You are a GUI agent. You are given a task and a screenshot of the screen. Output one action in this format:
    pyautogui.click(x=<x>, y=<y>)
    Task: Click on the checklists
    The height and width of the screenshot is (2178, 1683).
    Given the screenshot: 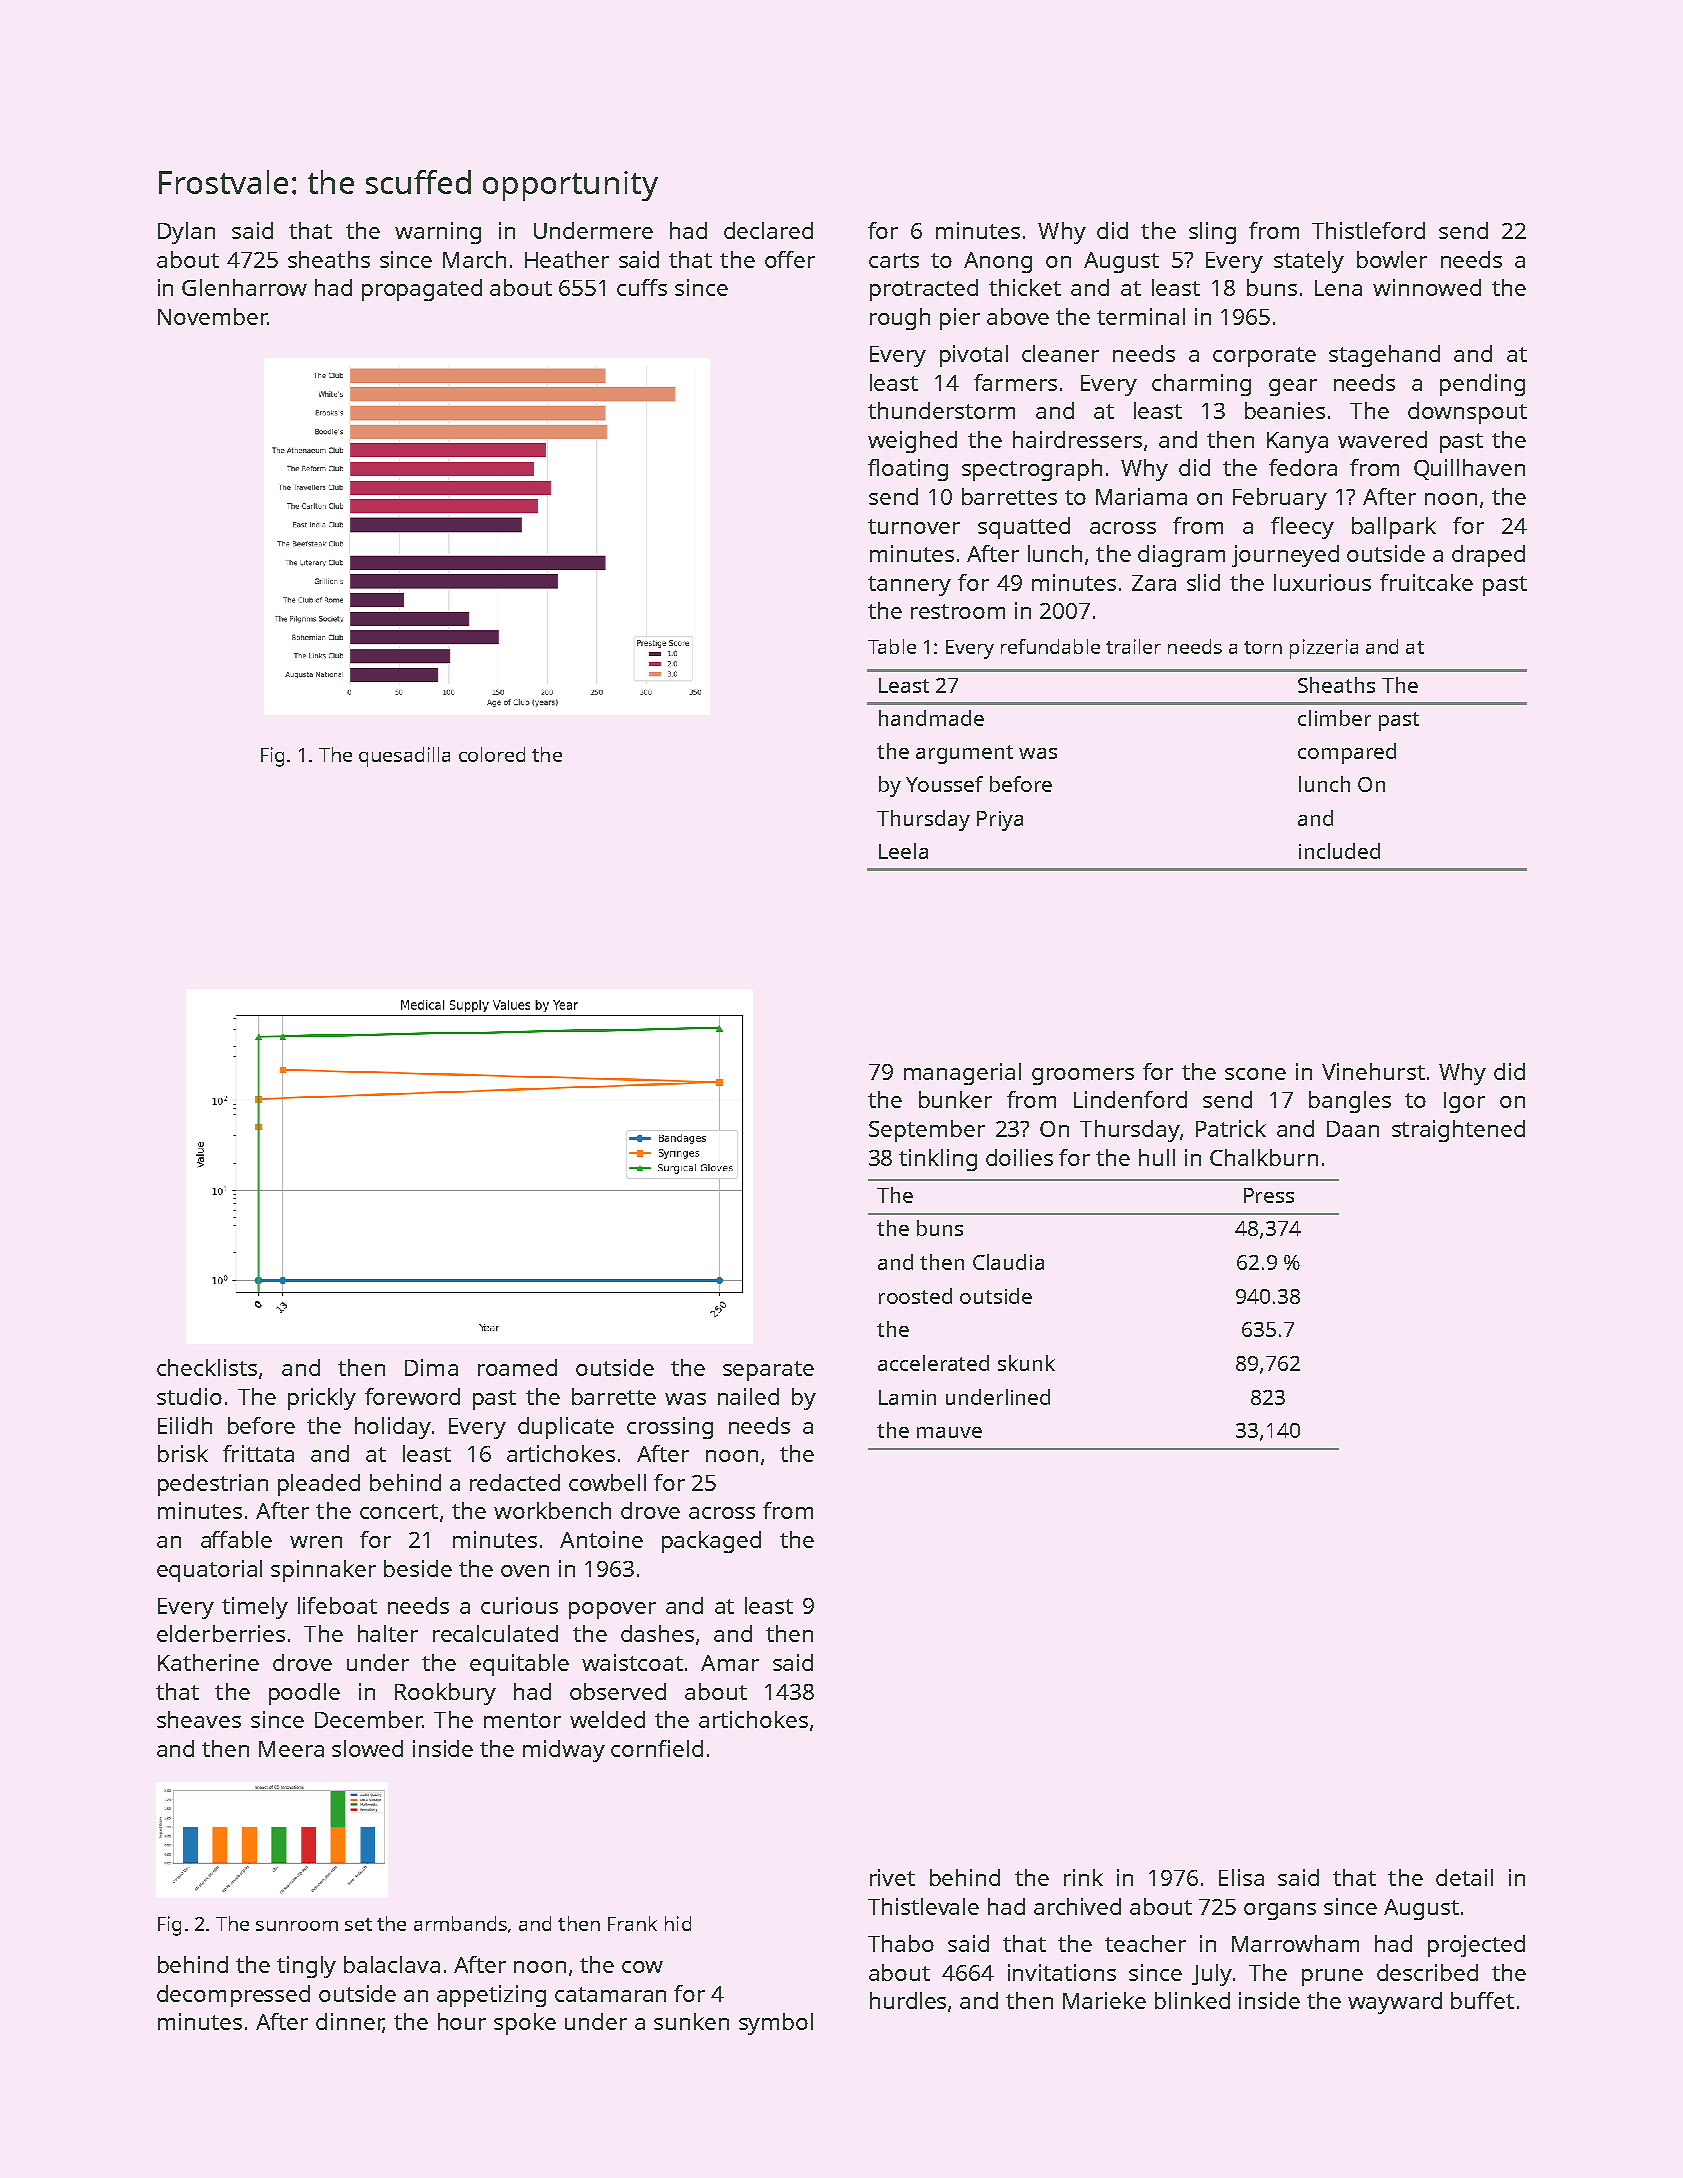 What is the action you would take?
    pyautogui.click(x=207, y=1367)
